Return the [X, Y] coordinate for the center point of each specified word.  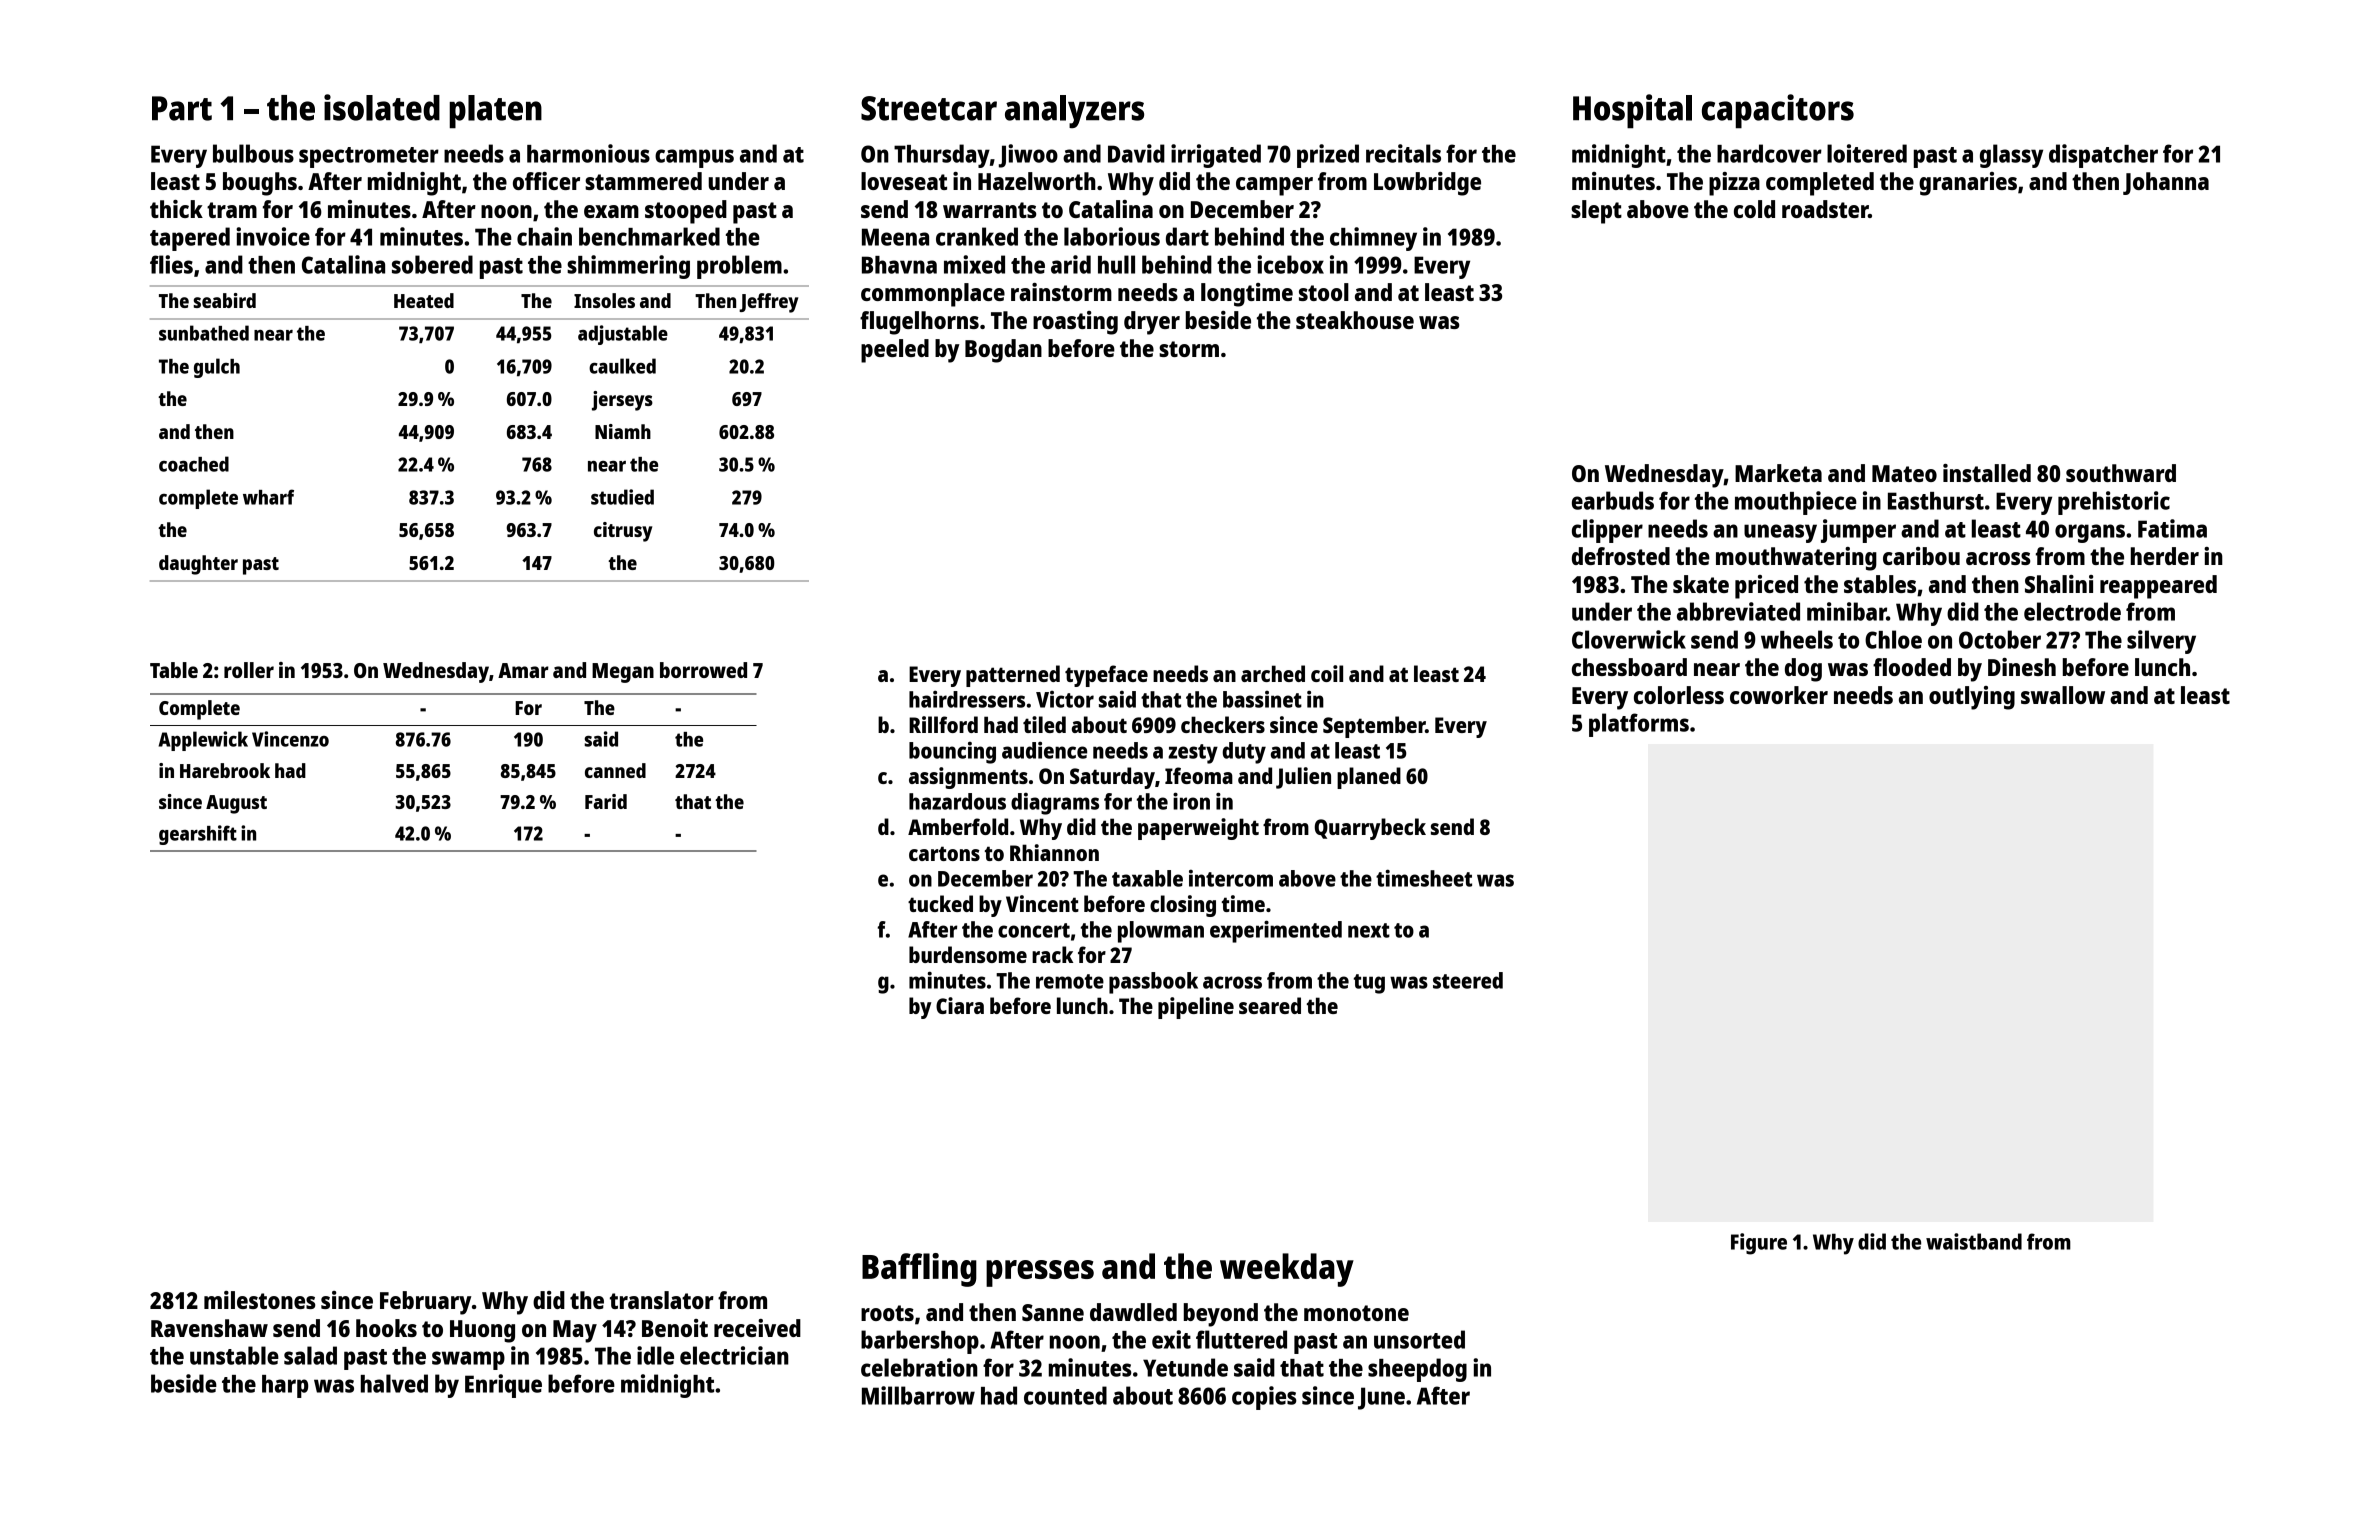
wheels [1797, 639]
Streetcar [929, 108]
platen [495, 112]
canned [615, 770]
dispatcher [2103, 156]
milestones [260, 1300]
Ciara [960, 1005]
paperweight [1198, 829]
